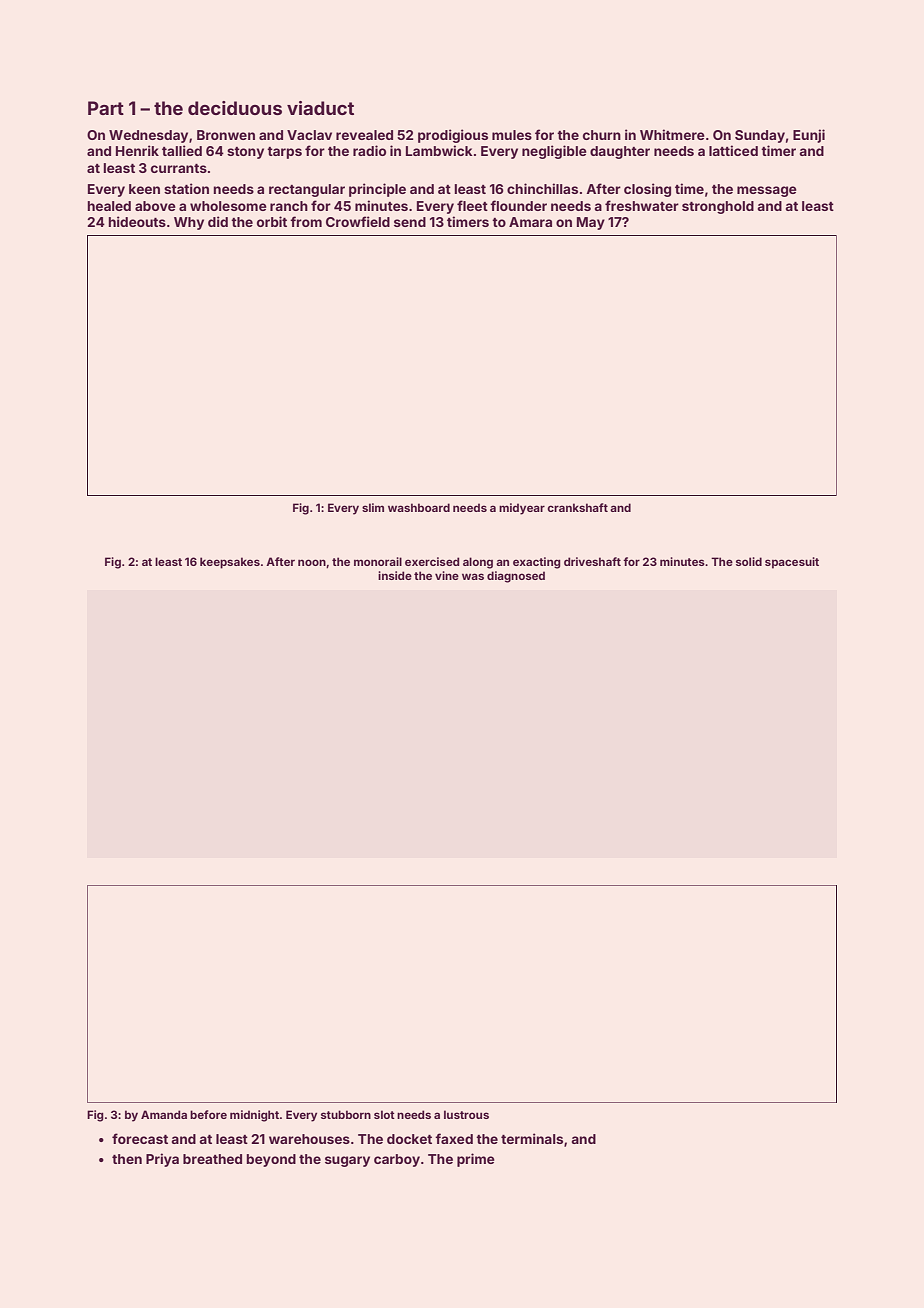 The height and width of the screenshot is (1308, 924). Describe the element at coordinates (230, 563) in the screenshot. I see `keepsakes` at that location.
